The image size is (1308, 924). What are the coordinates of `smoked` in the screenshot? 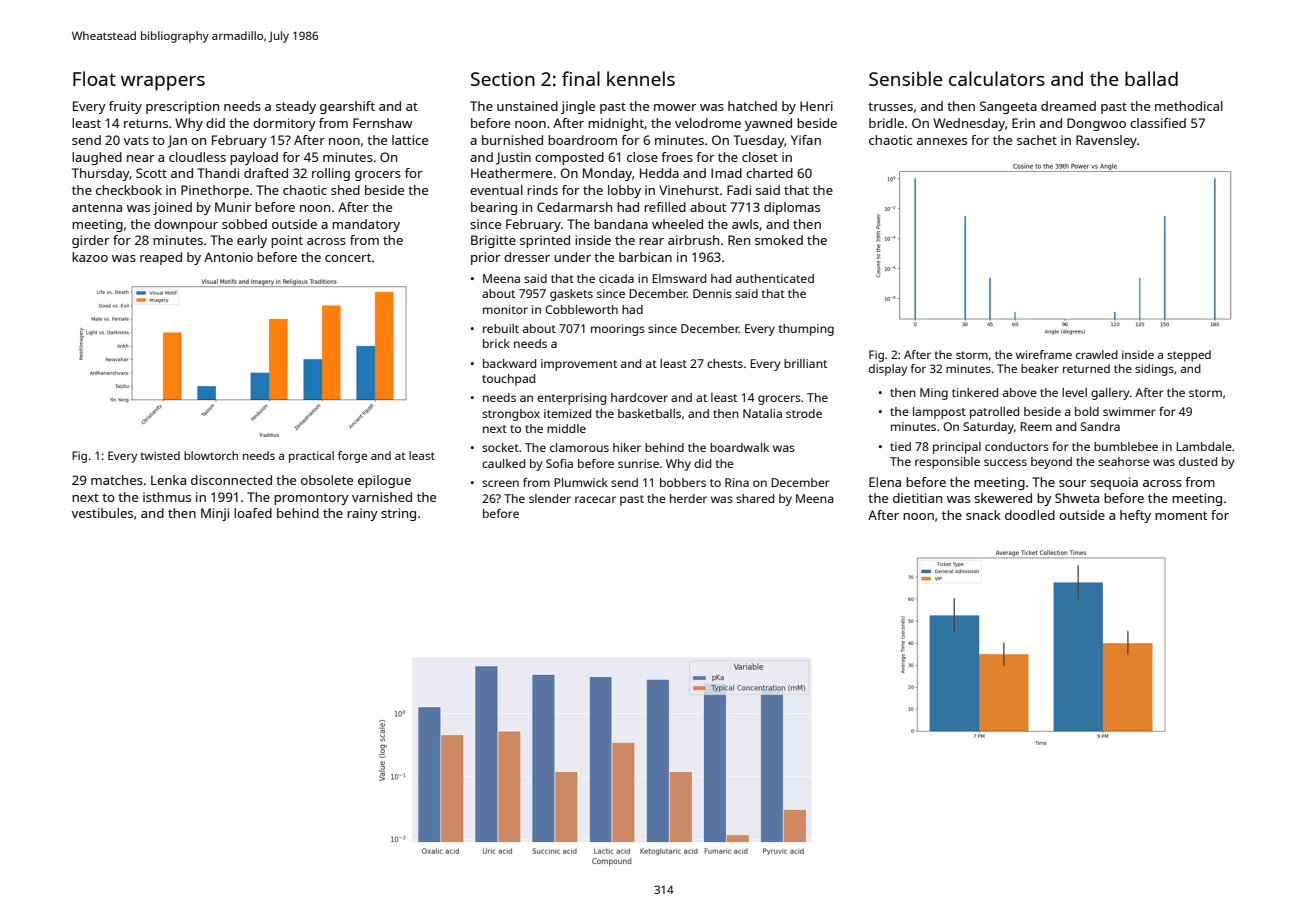 It's located at (779, 240).
